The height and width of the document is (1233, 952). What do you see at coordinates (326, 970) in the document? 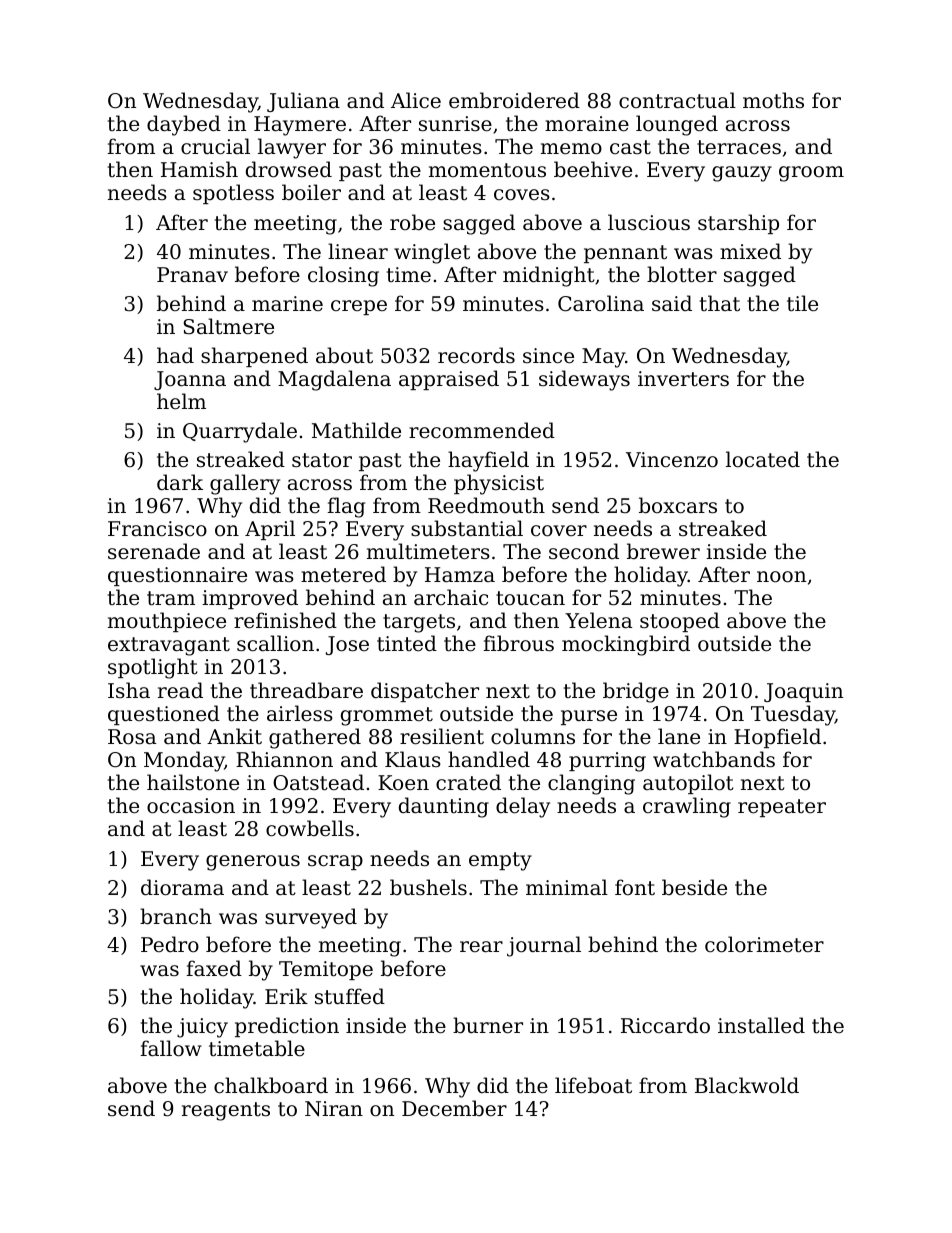
I see `Temitope` at bounding box center [326, 970].
